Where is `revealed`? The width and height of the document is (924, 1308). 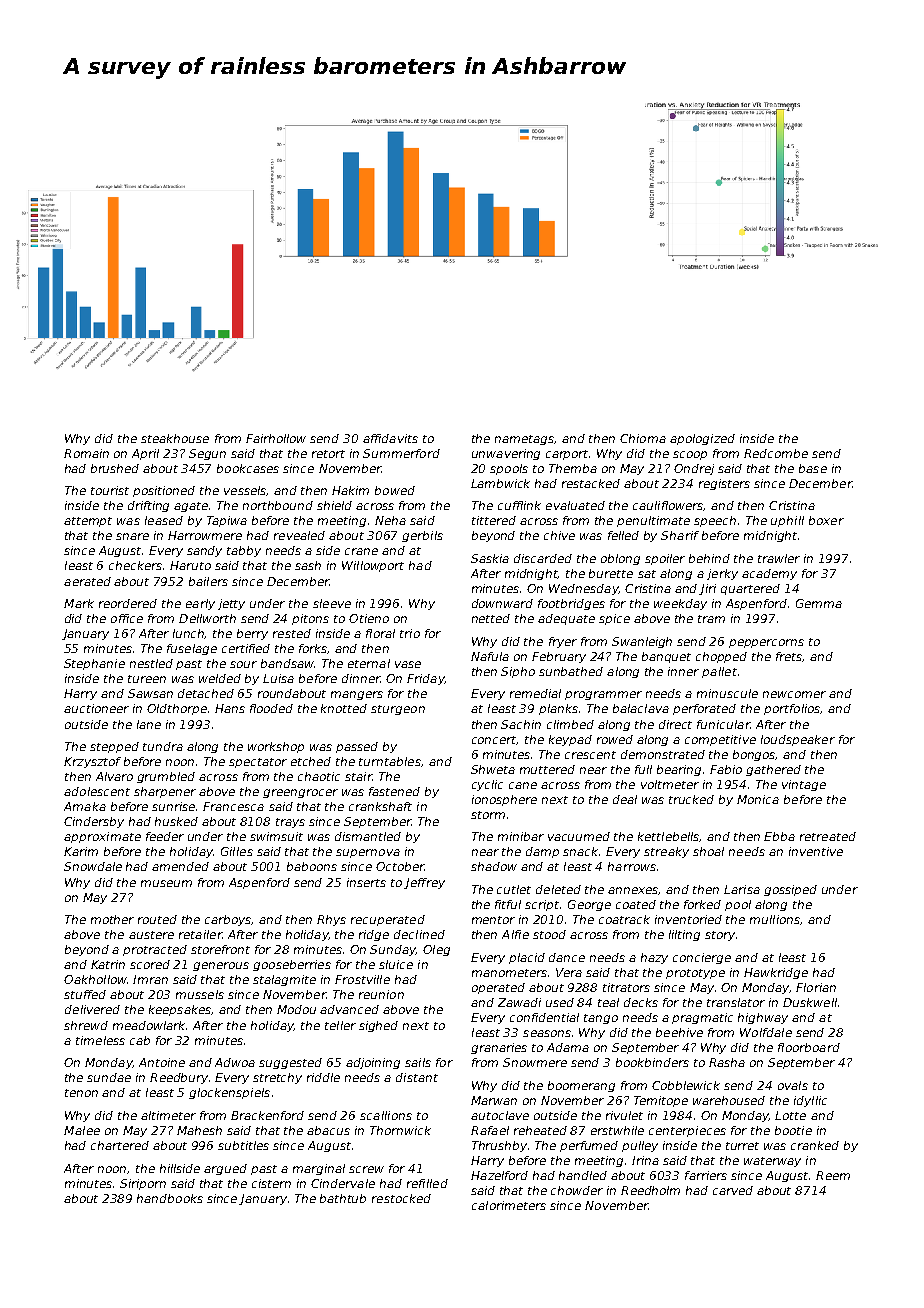 revealed is located at coordinates (299, 535).
